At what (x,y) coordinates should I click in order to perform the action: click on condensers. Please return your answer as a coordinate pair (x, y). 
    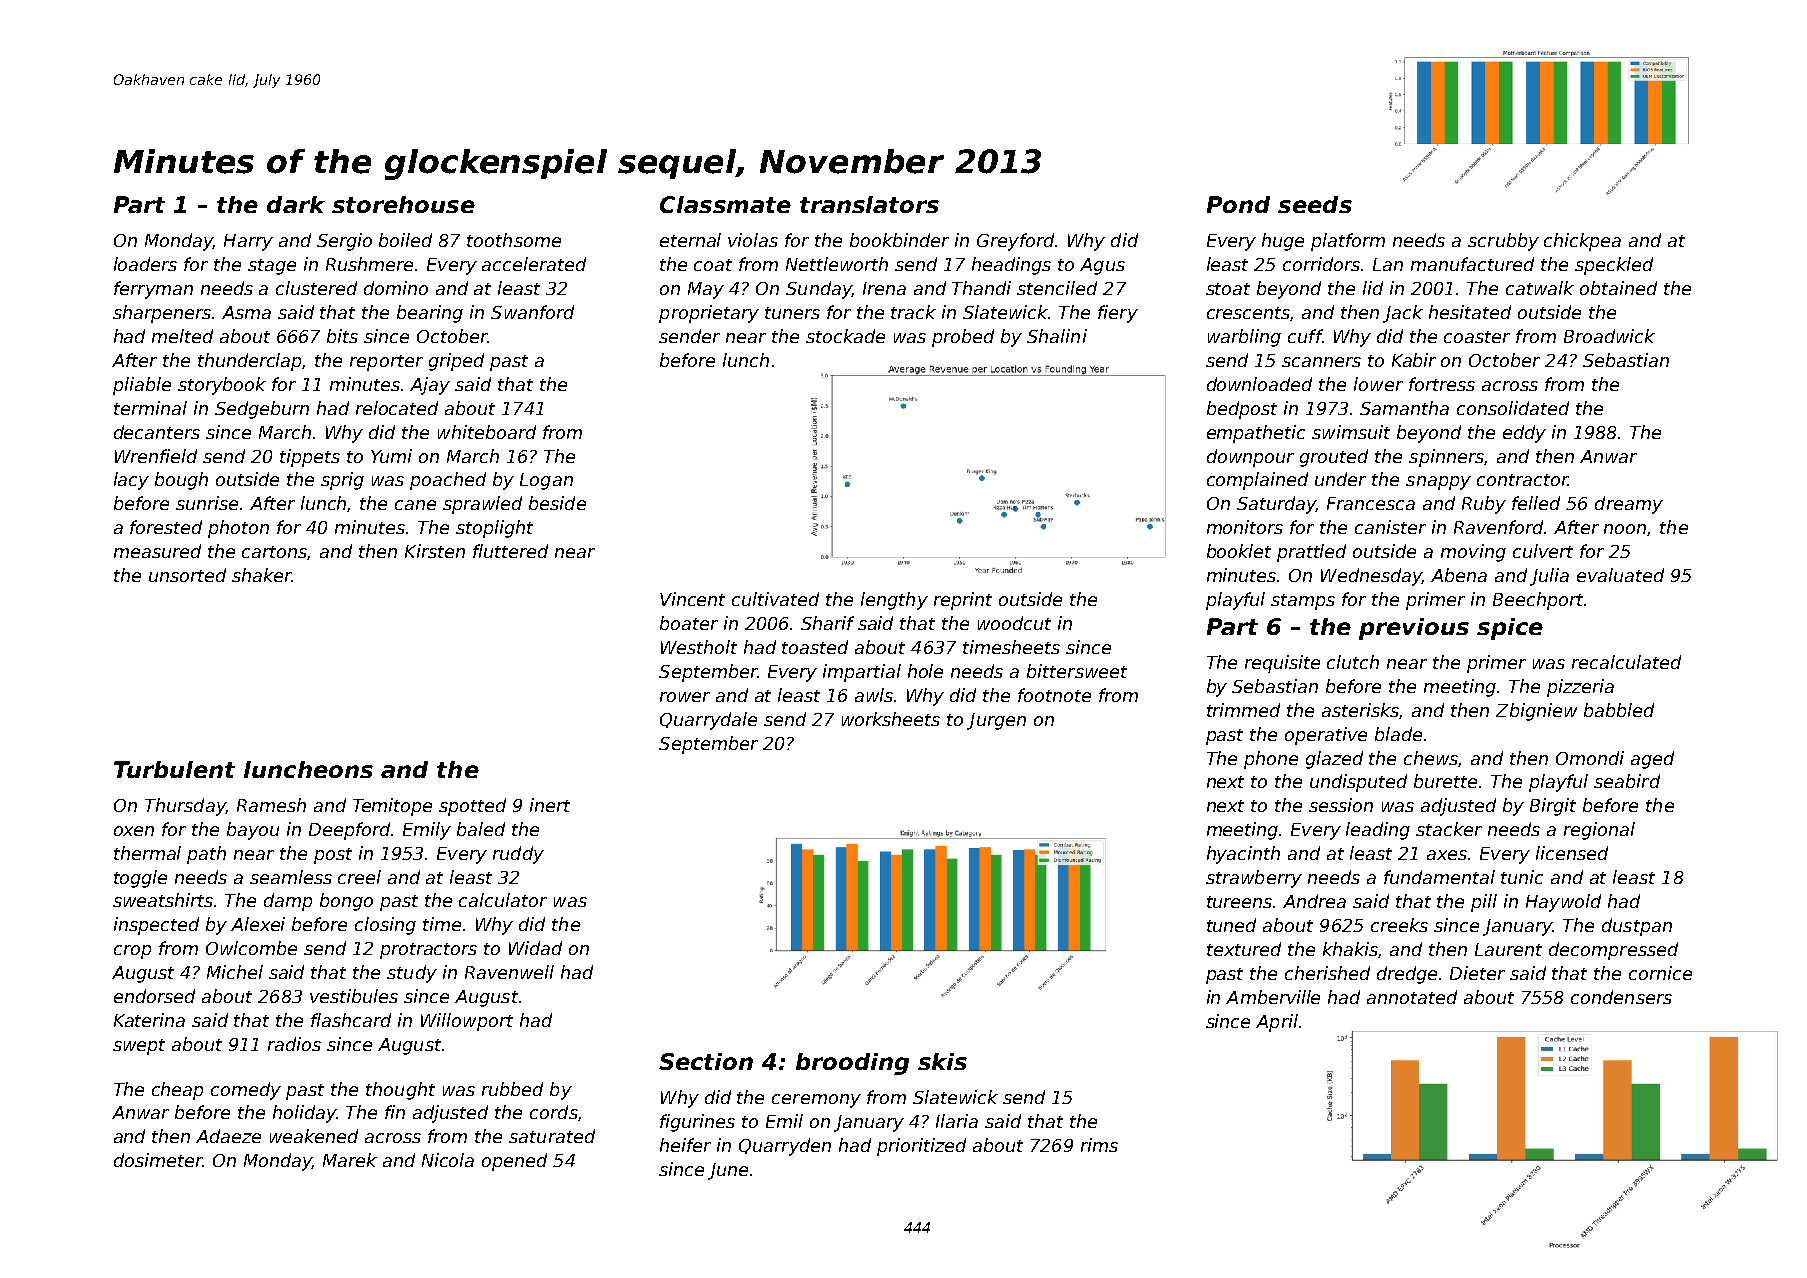
    Looking at the image, I should click on (1621, 997).
